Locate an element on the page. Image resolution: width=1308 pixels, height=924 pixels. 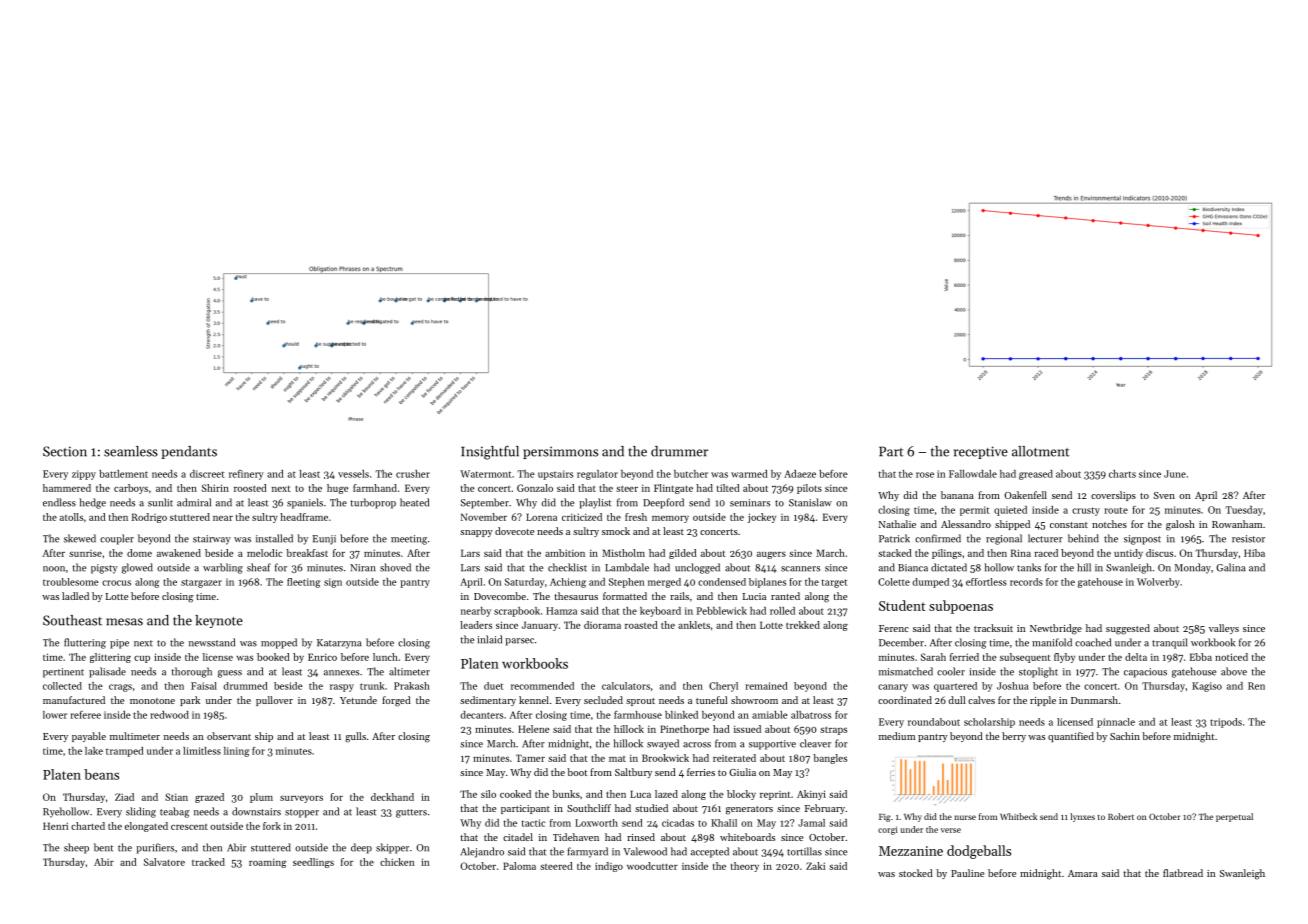
regional is located at coordinates (1004, 539).
